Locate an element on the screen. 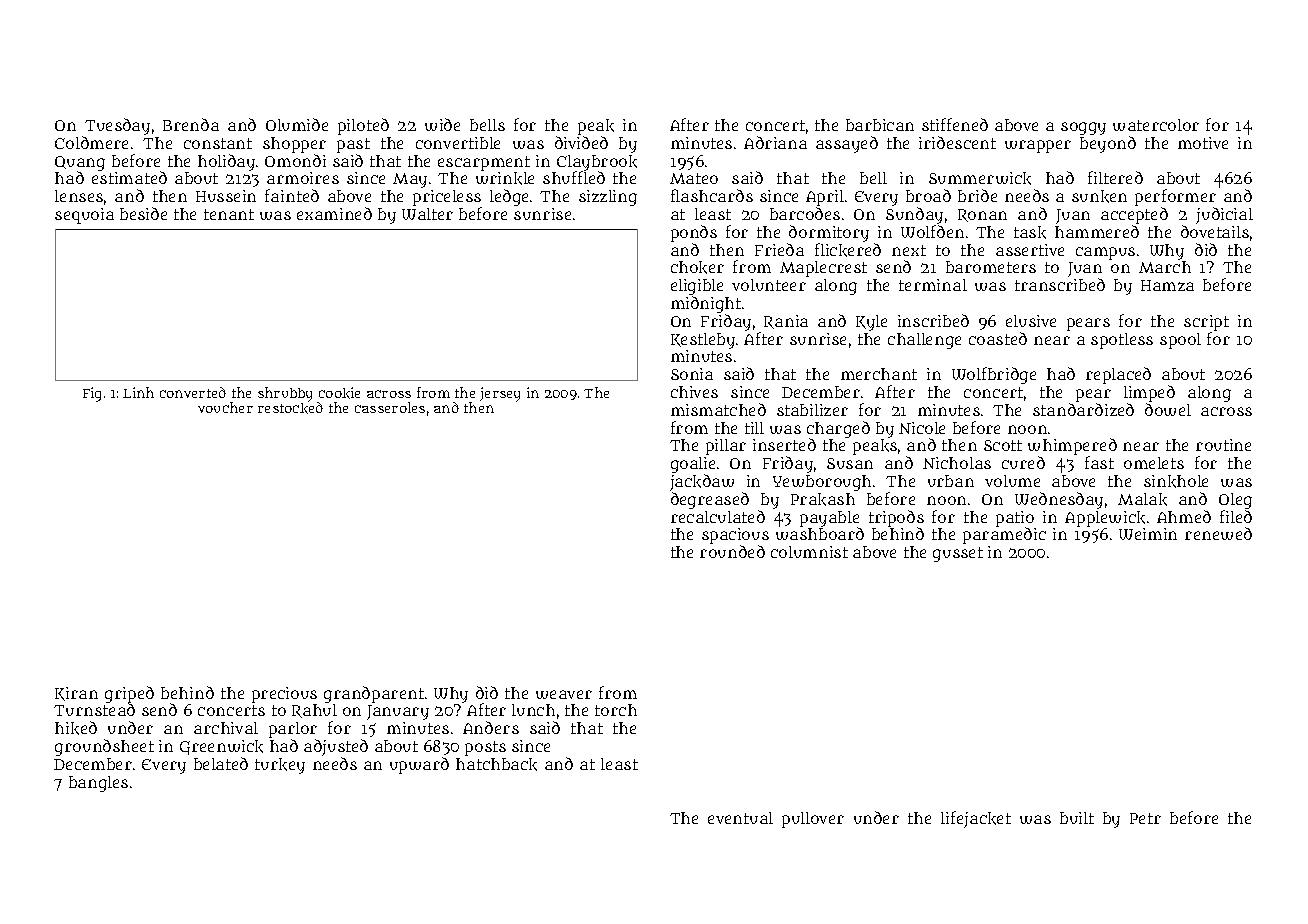  Linh is located at coordinates (138, 392).
